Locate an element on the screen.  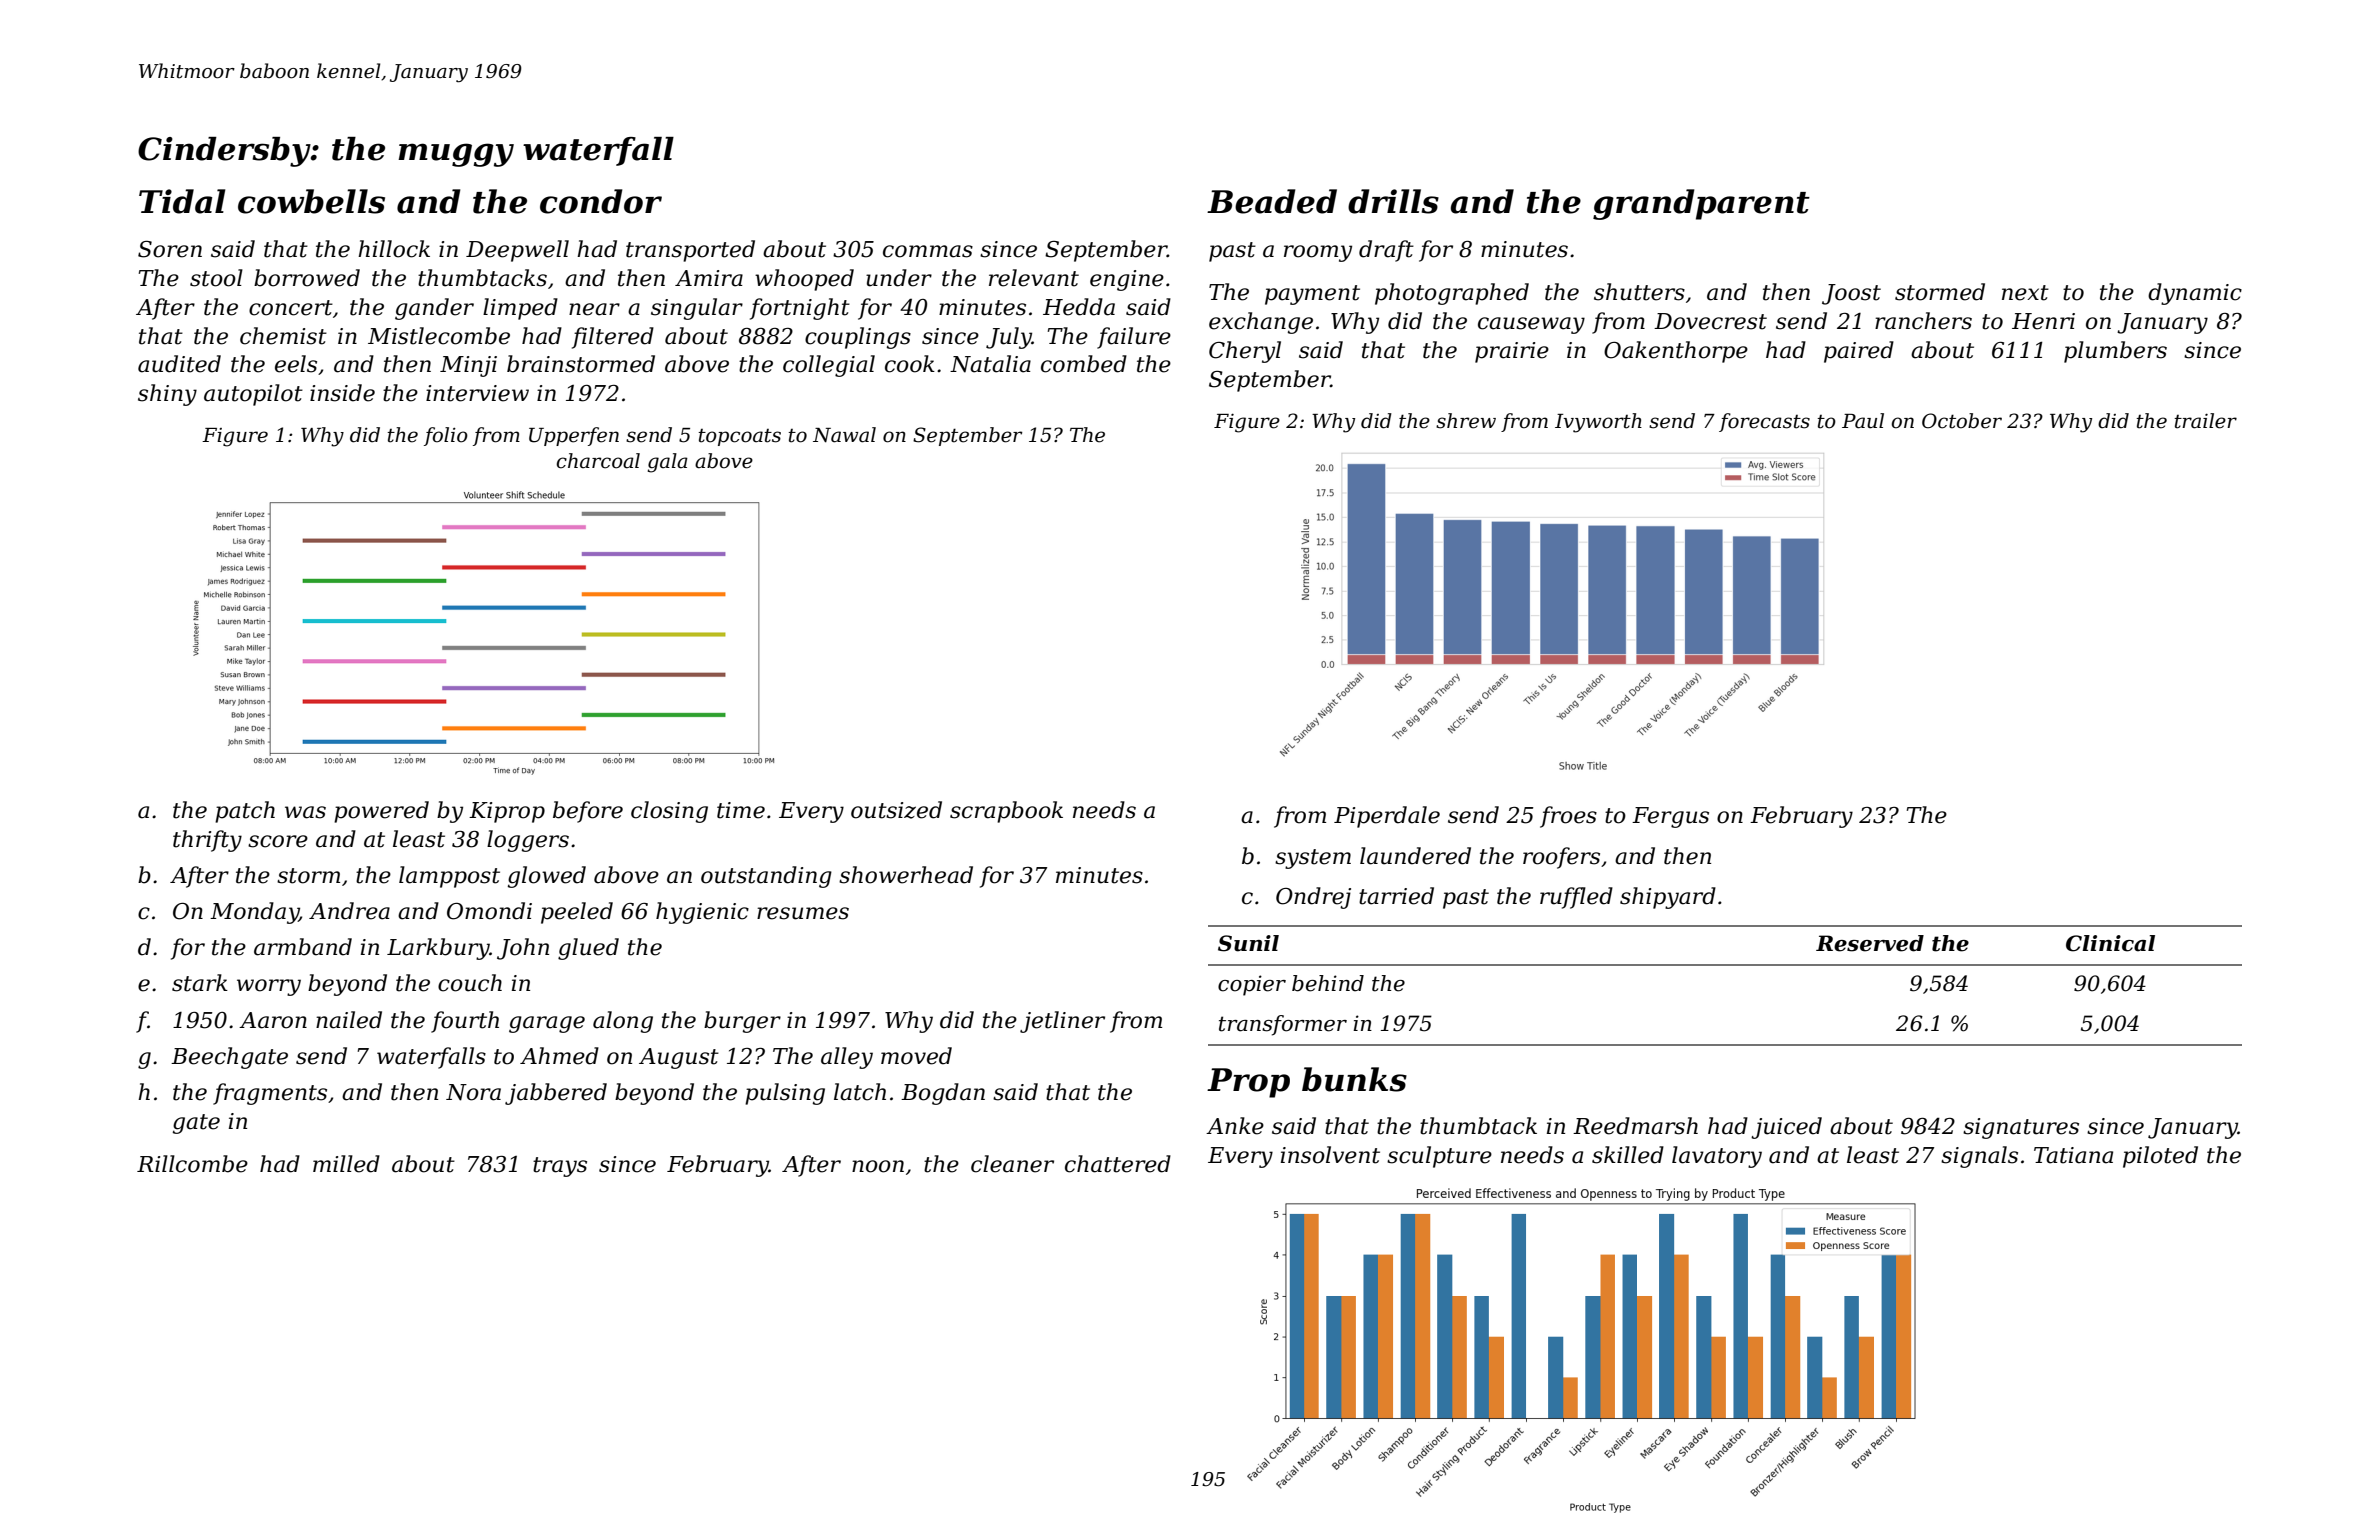
closing is located at coordinates (669, 812).
